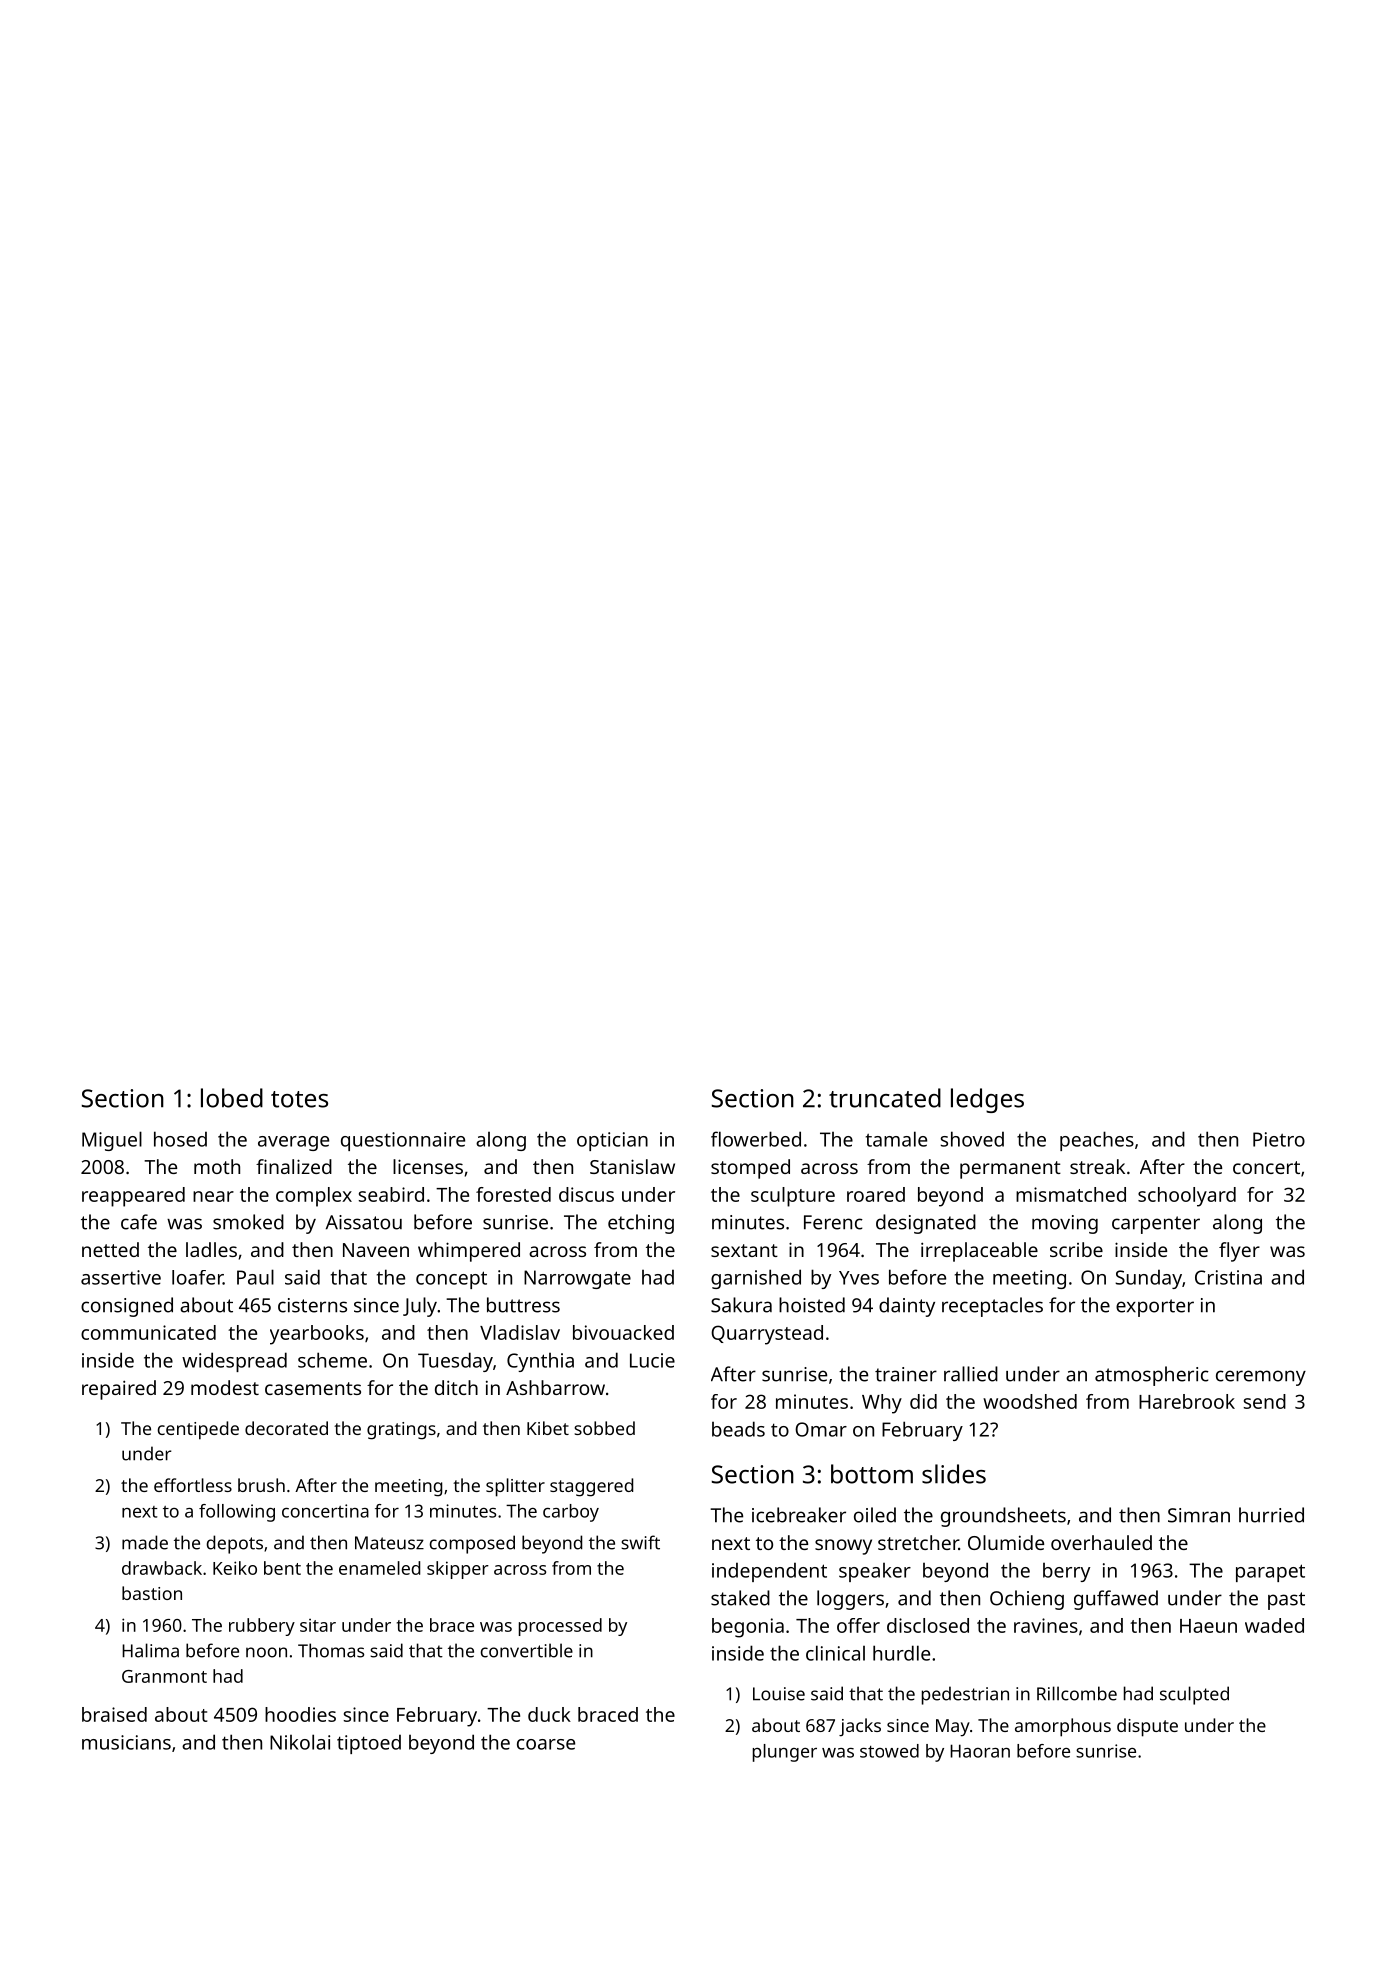 The height and width of the page is (1969, 1386). Describe the element at coordinates (785, 1753) in the page. I see `plunger` at that location.
